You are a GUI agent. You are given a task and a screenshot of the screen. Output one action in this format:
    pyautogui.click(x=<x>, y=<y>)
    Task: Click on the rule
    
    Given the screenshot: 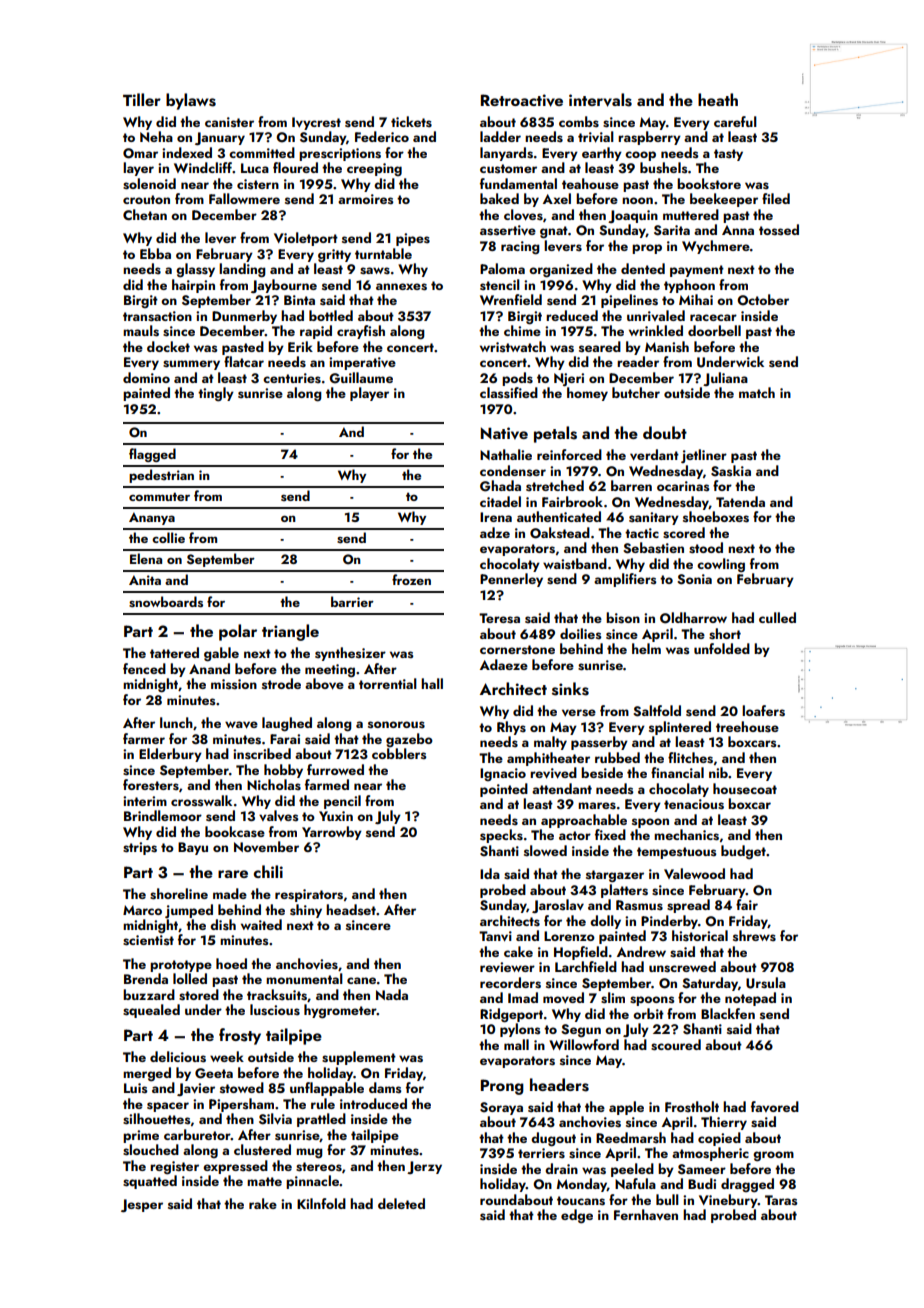 What is the action you would take?
    pyautogui.click(x=323, y=1103)
